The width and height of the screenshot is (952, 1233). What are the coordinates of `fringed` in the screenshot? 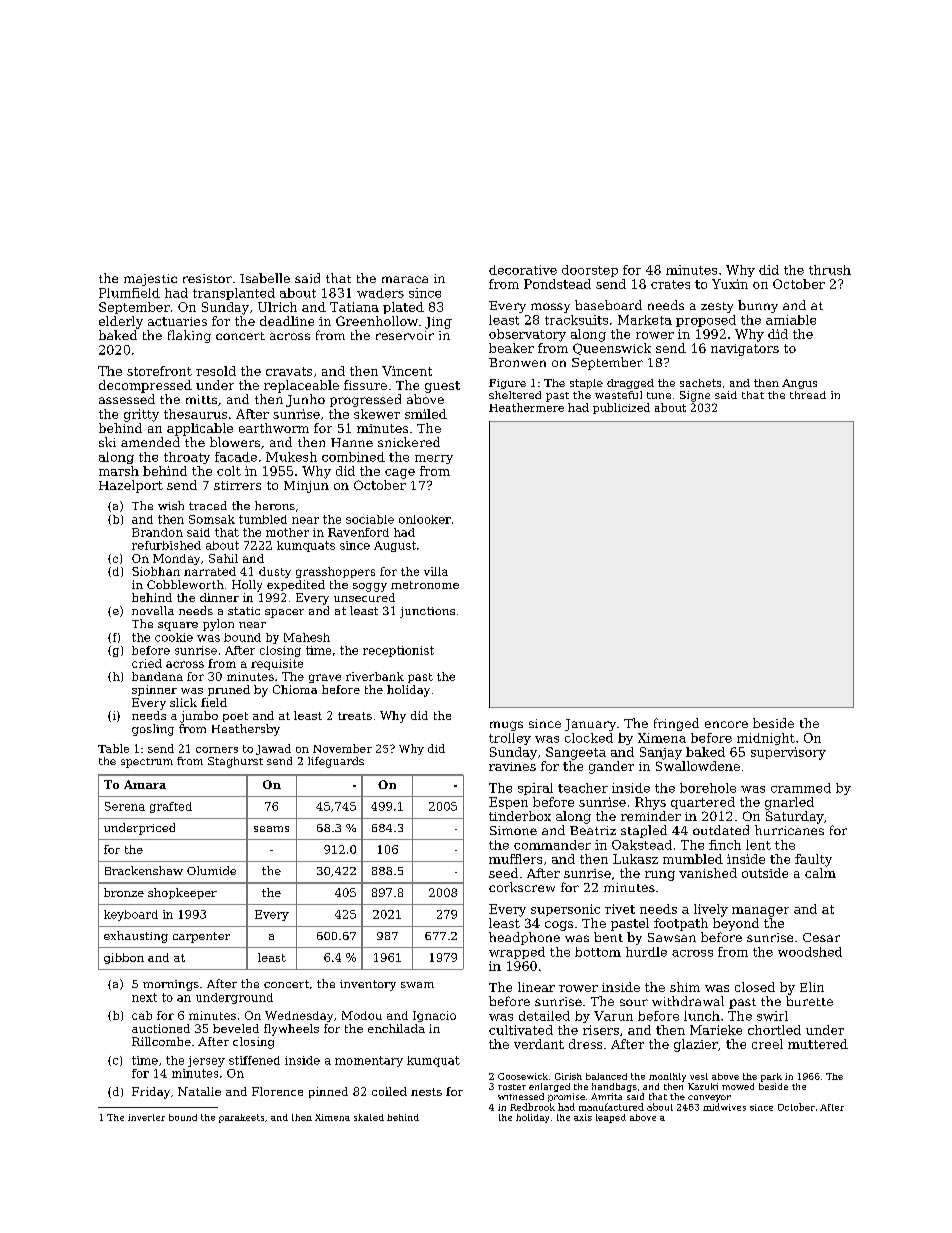 It's located at (676, 724).
